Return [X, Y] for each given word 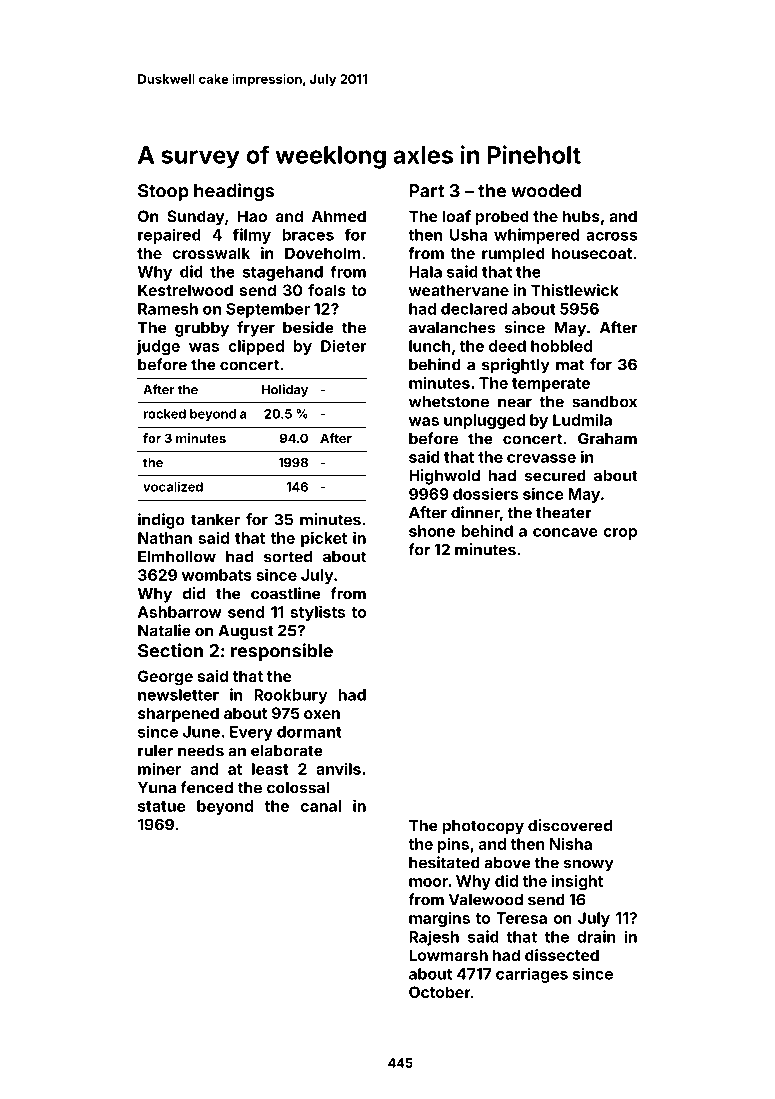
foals [327, 290]
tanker [215, 520]
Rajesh [434, 938]
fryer [256, 329]
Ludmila [582, 420]
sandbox [604, 402]
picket [324, 539]
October [440, 992]
